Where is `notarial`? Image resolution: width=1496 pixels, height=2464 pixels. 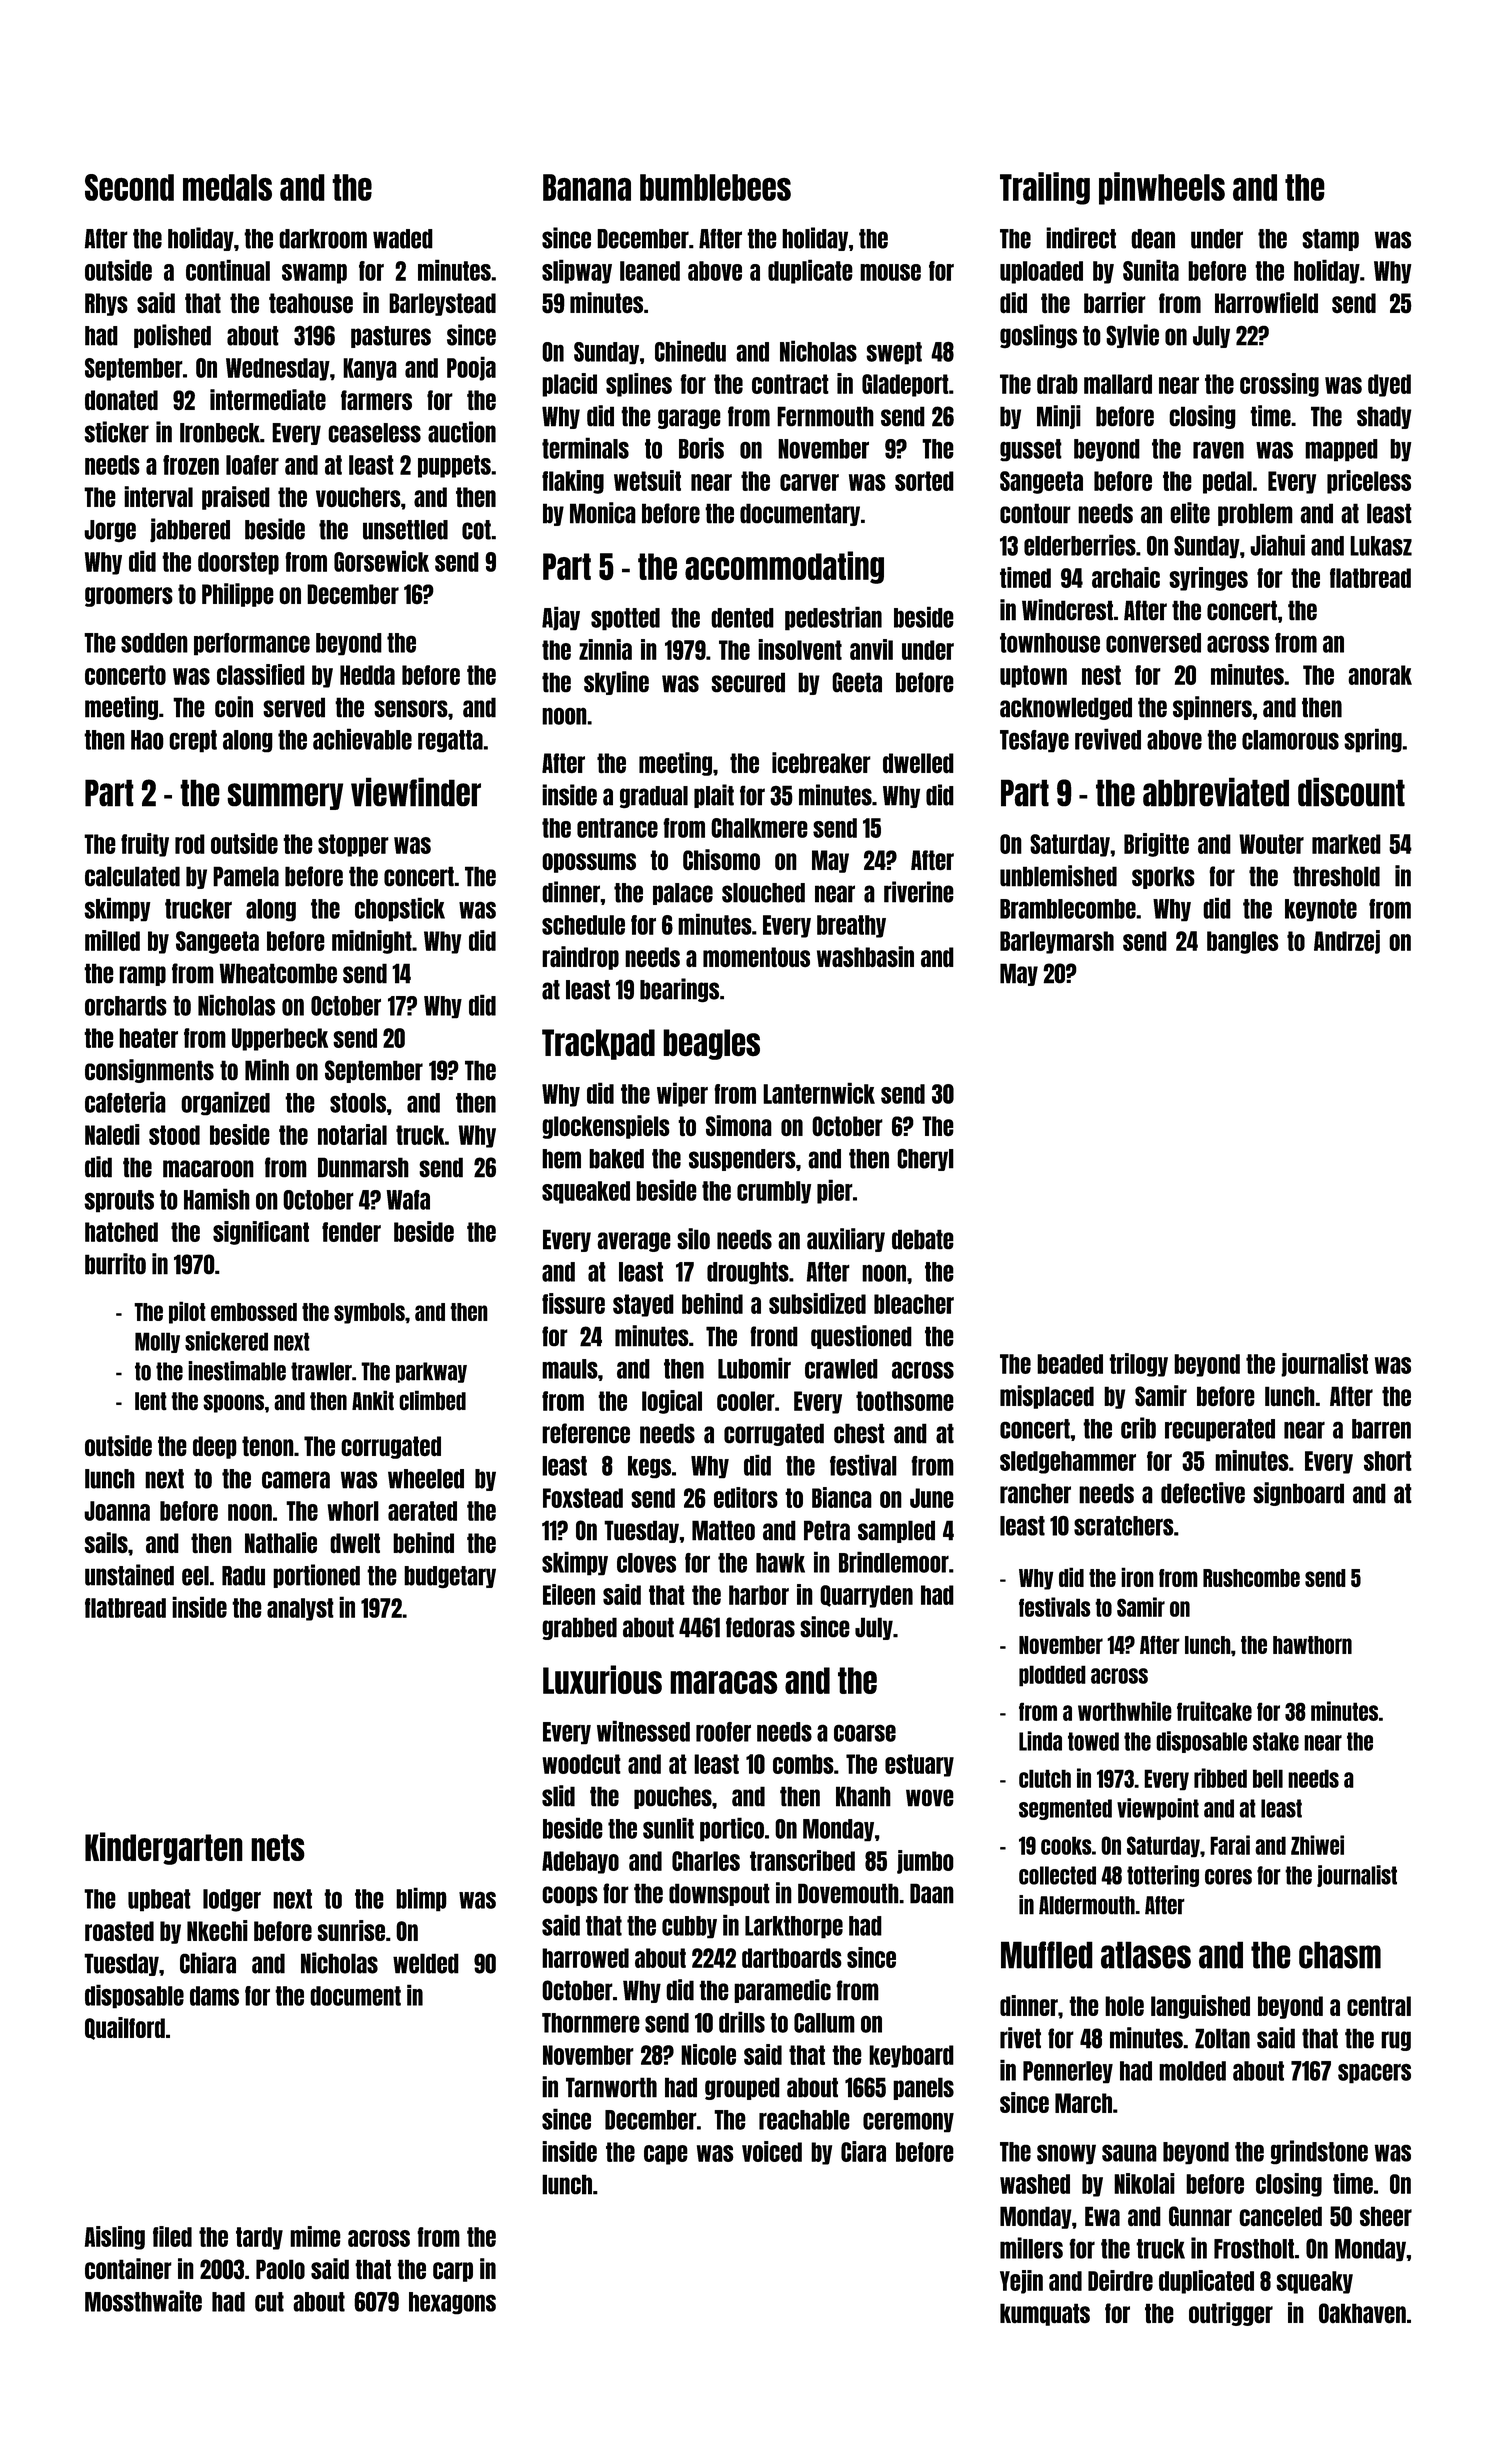 notarial is located at coordinates (352, 1134).
